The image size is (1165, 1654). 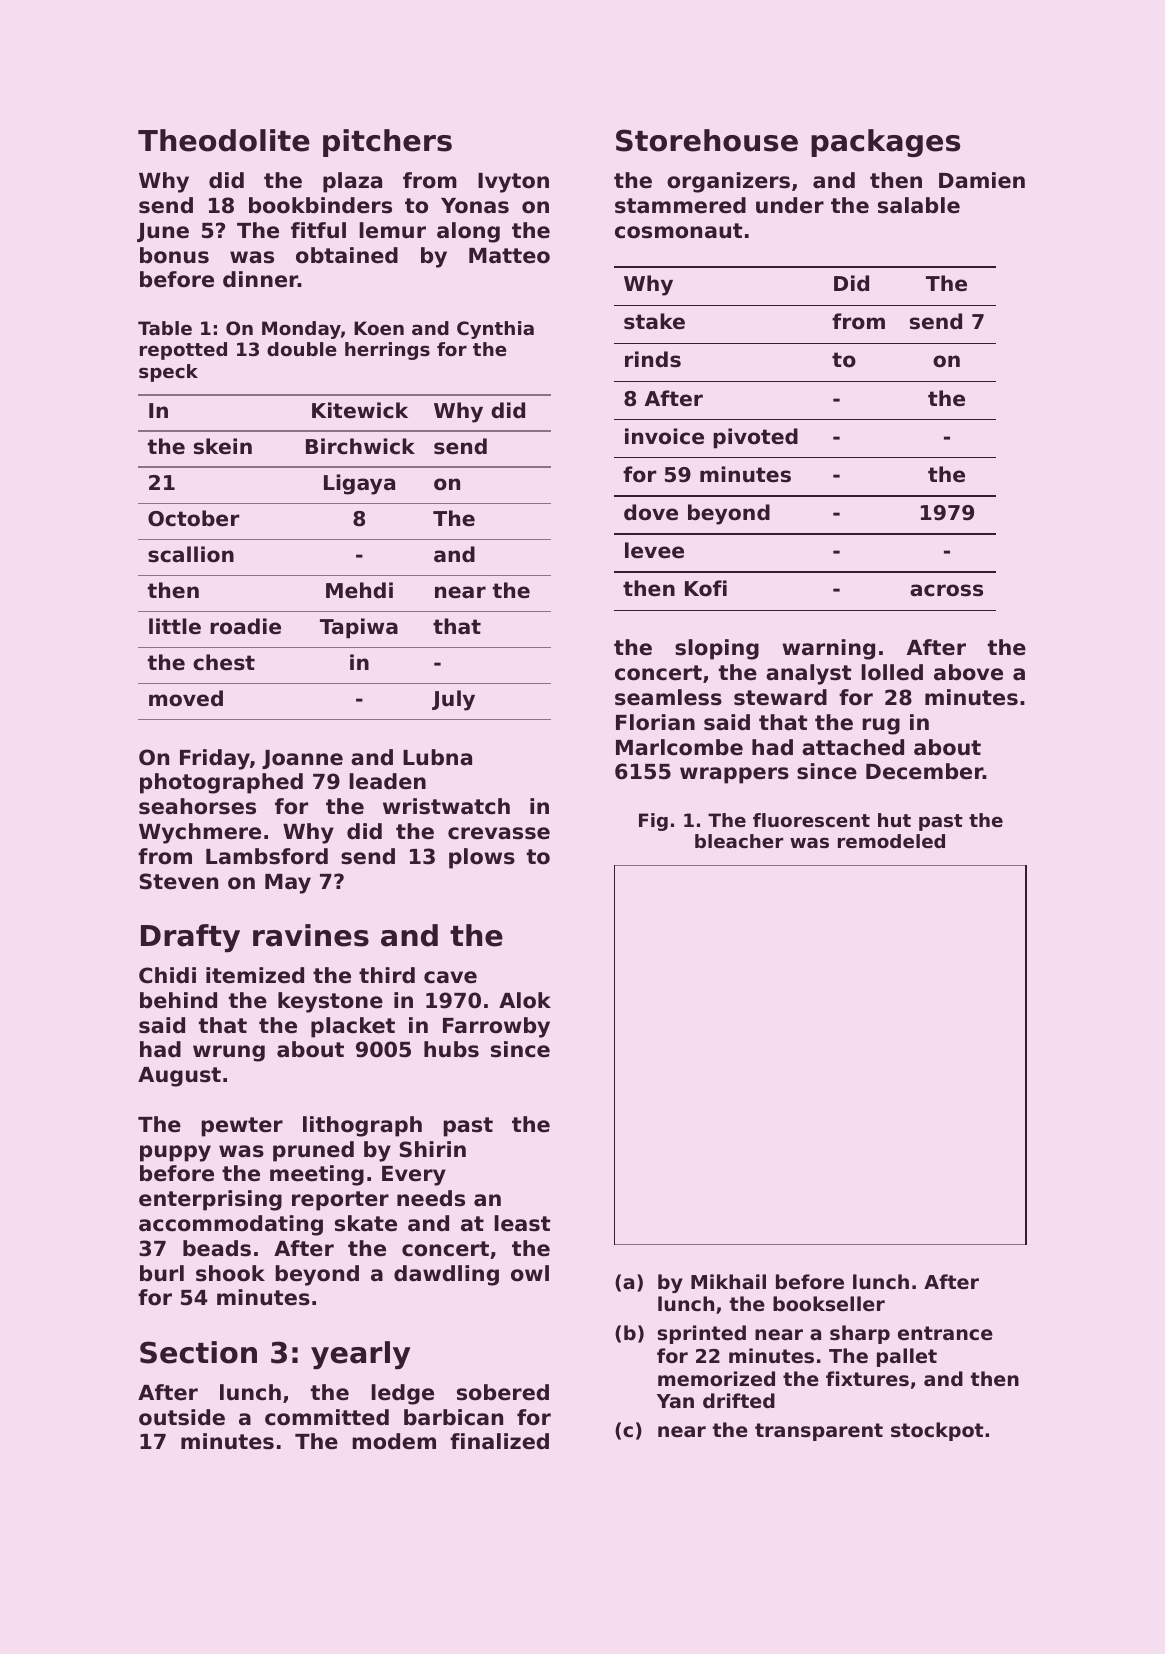 I want to click on Storehouse, so click(x=707, y=140).
